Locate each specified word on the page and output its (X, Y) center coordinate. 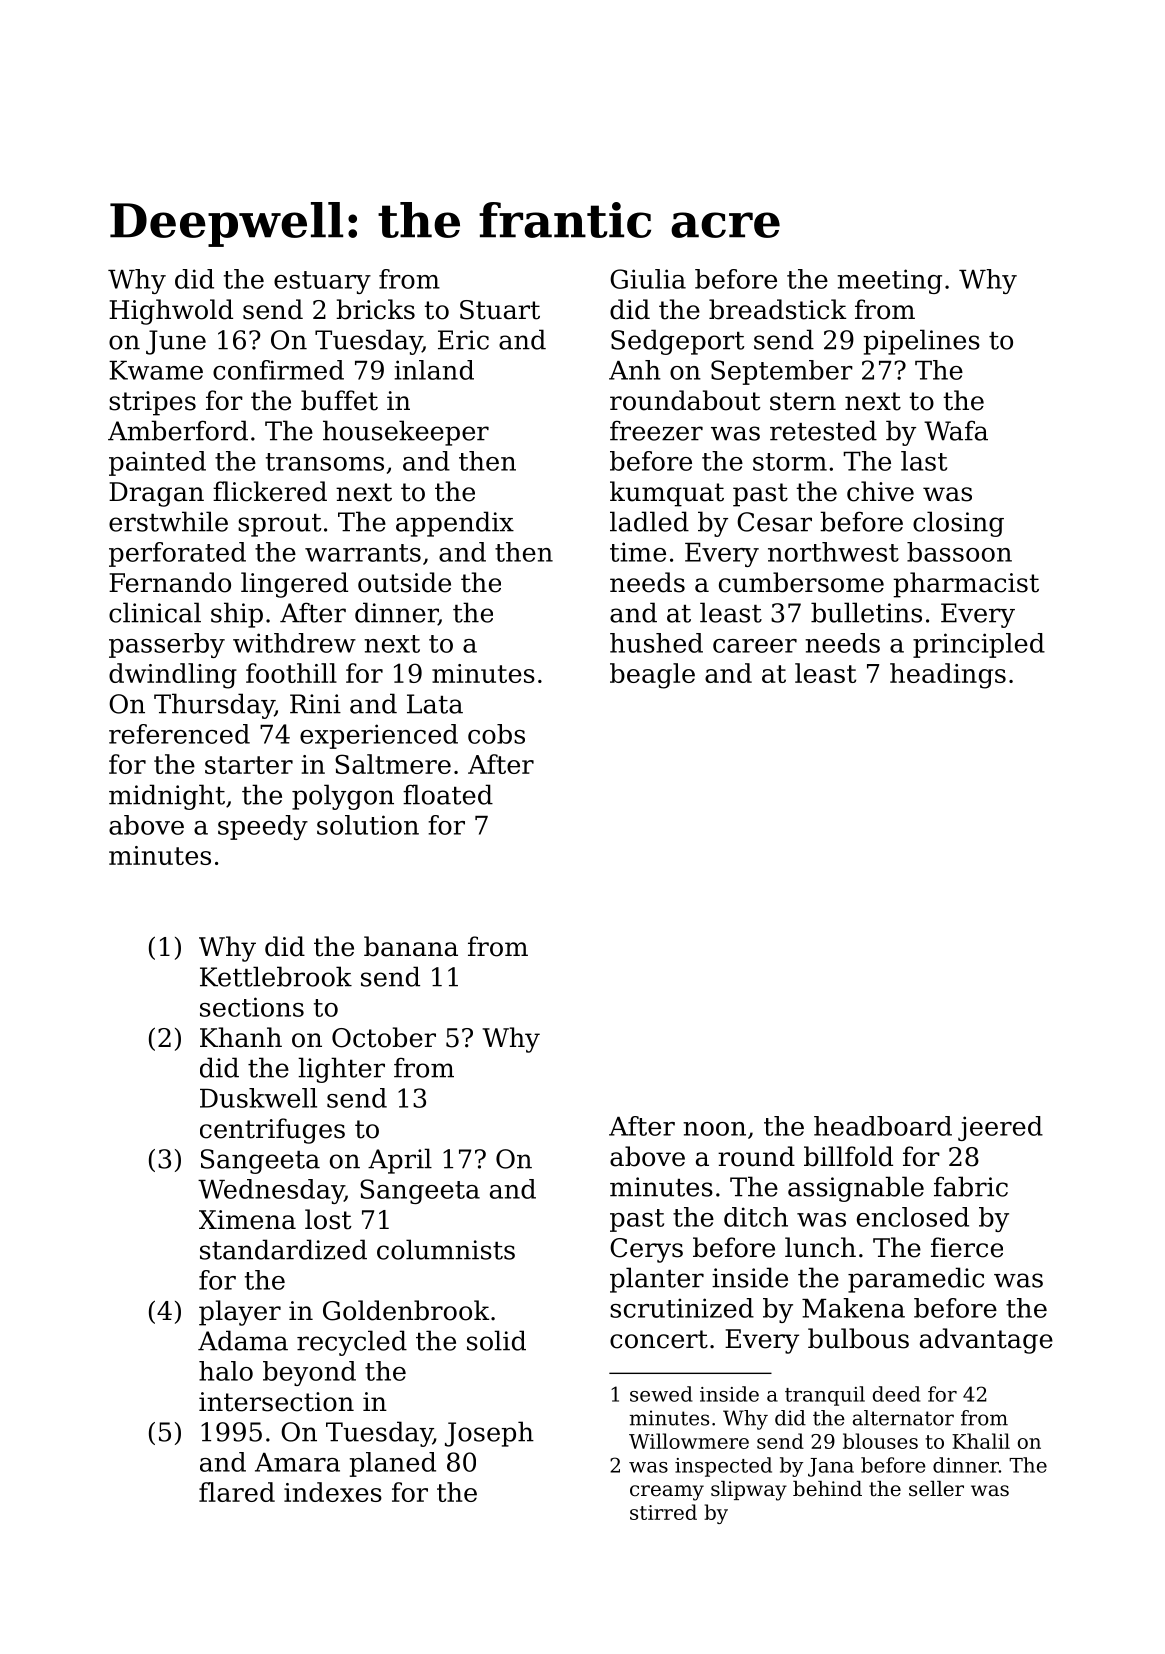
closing (958, 524)
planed (393, 1464)
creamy (667, 1493)
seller (936, 1489)
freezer (656, 431)
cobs (496, 734)
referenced (179, 734)
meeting (889, 281)
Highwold (171, 312)
